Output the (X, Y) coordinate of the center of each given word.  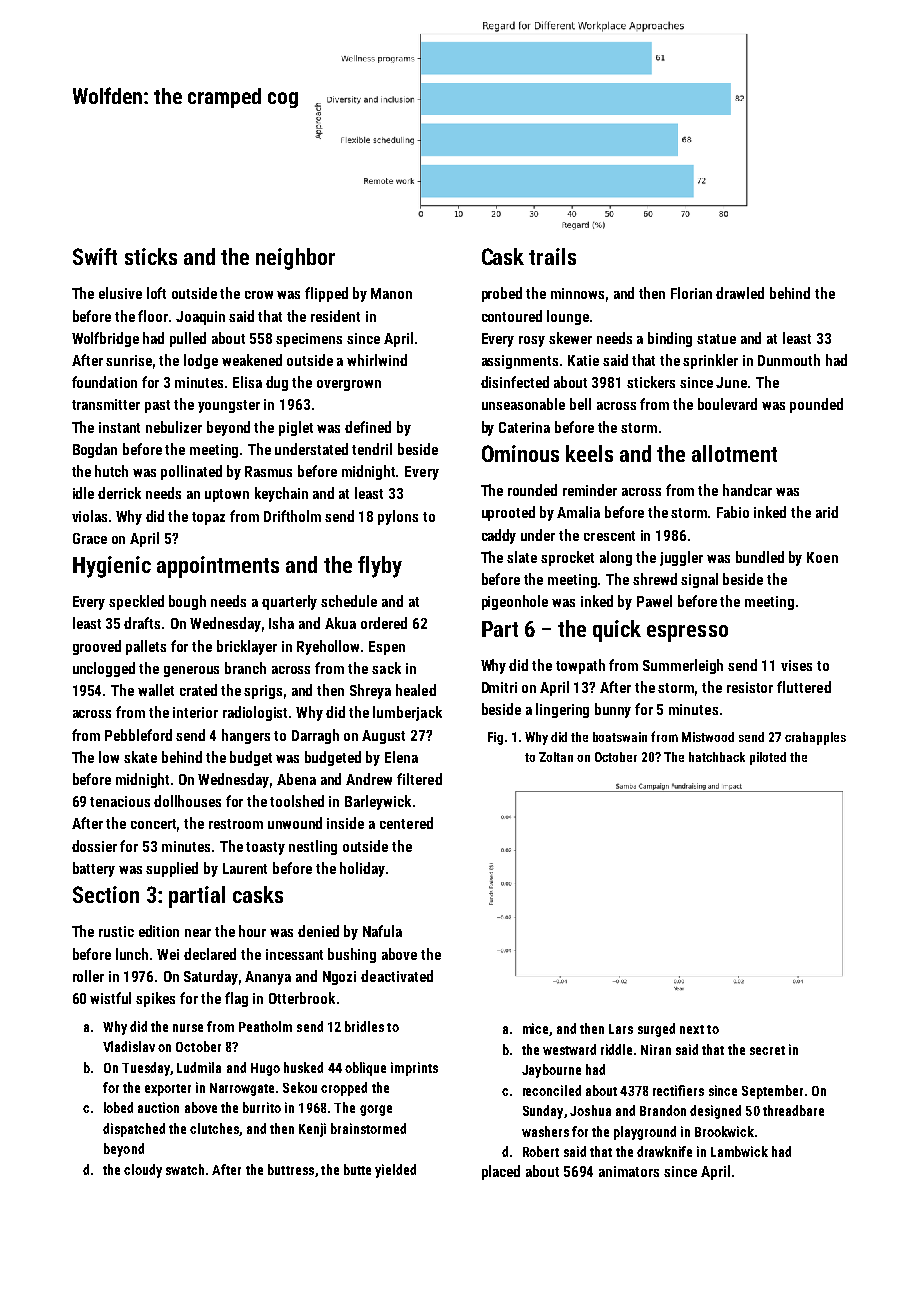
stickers (651, 382)
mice (535, 1028)
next (692, 1029)
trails (552, 256)
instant (119, 427)
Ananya (268, 978)
